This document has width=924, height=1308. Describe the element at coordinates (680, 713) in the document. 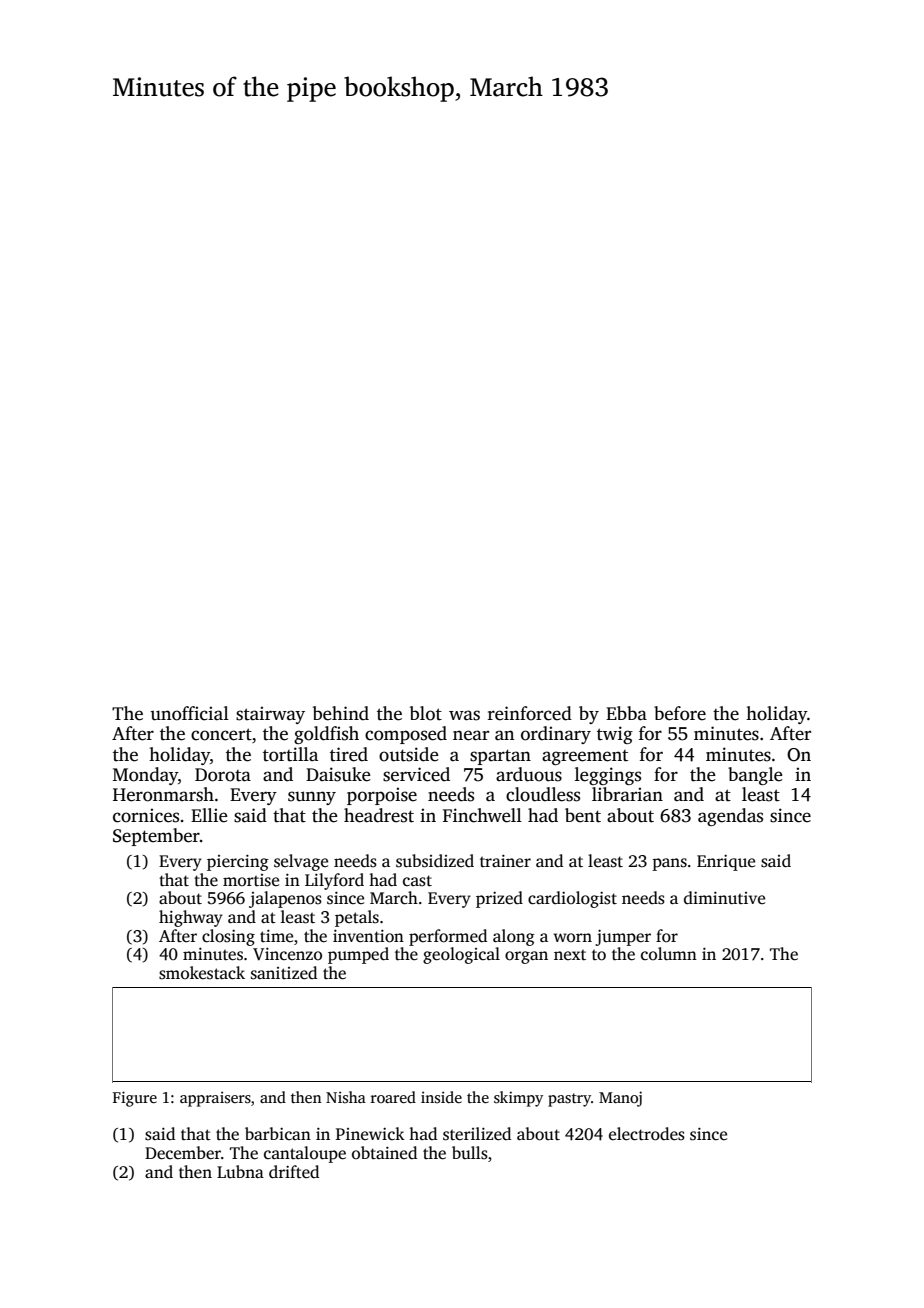

I see `before` at that location.
